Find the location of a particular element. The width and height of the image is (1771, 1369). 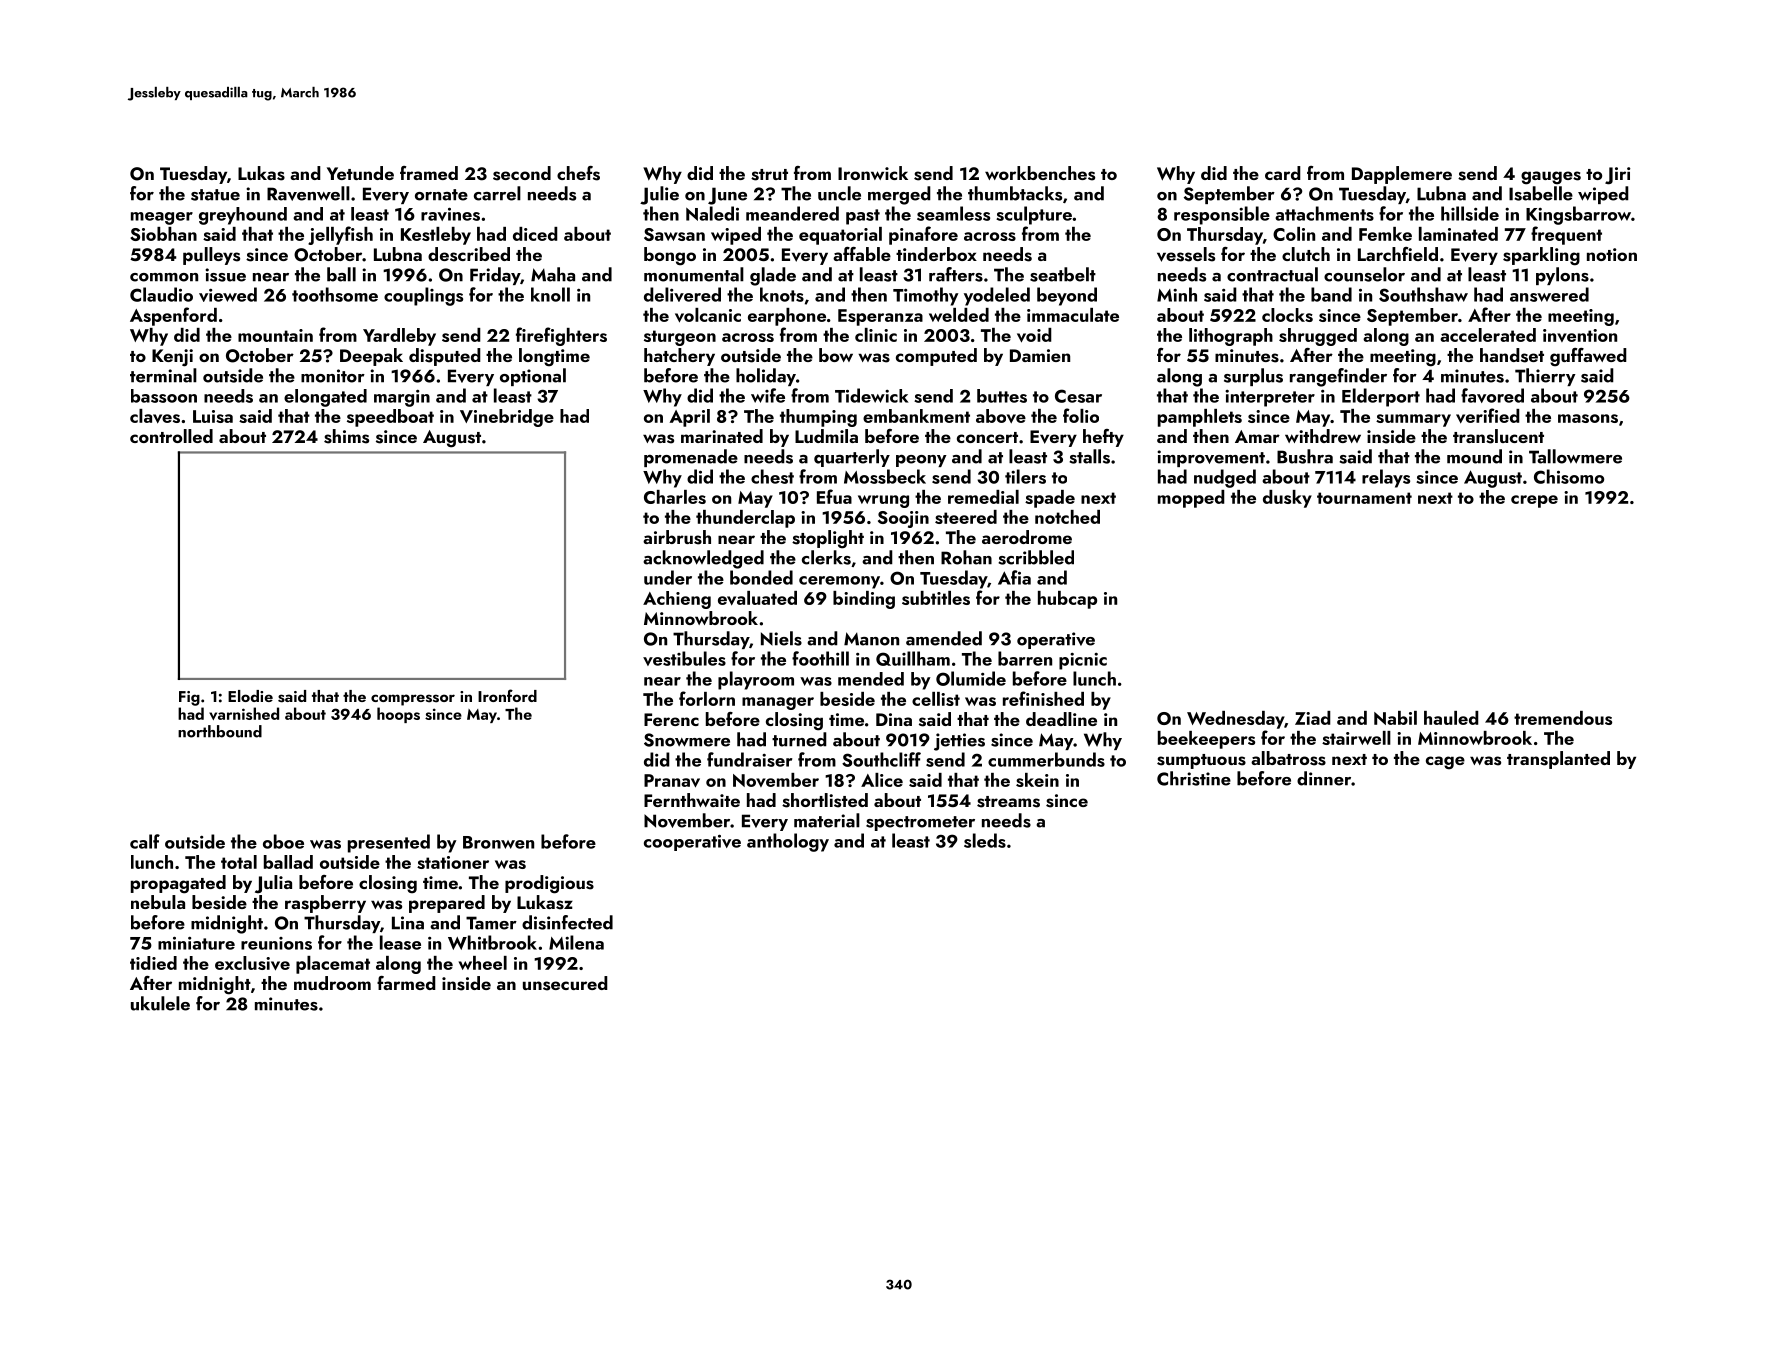

statue is located at coordinates (215, 195).
